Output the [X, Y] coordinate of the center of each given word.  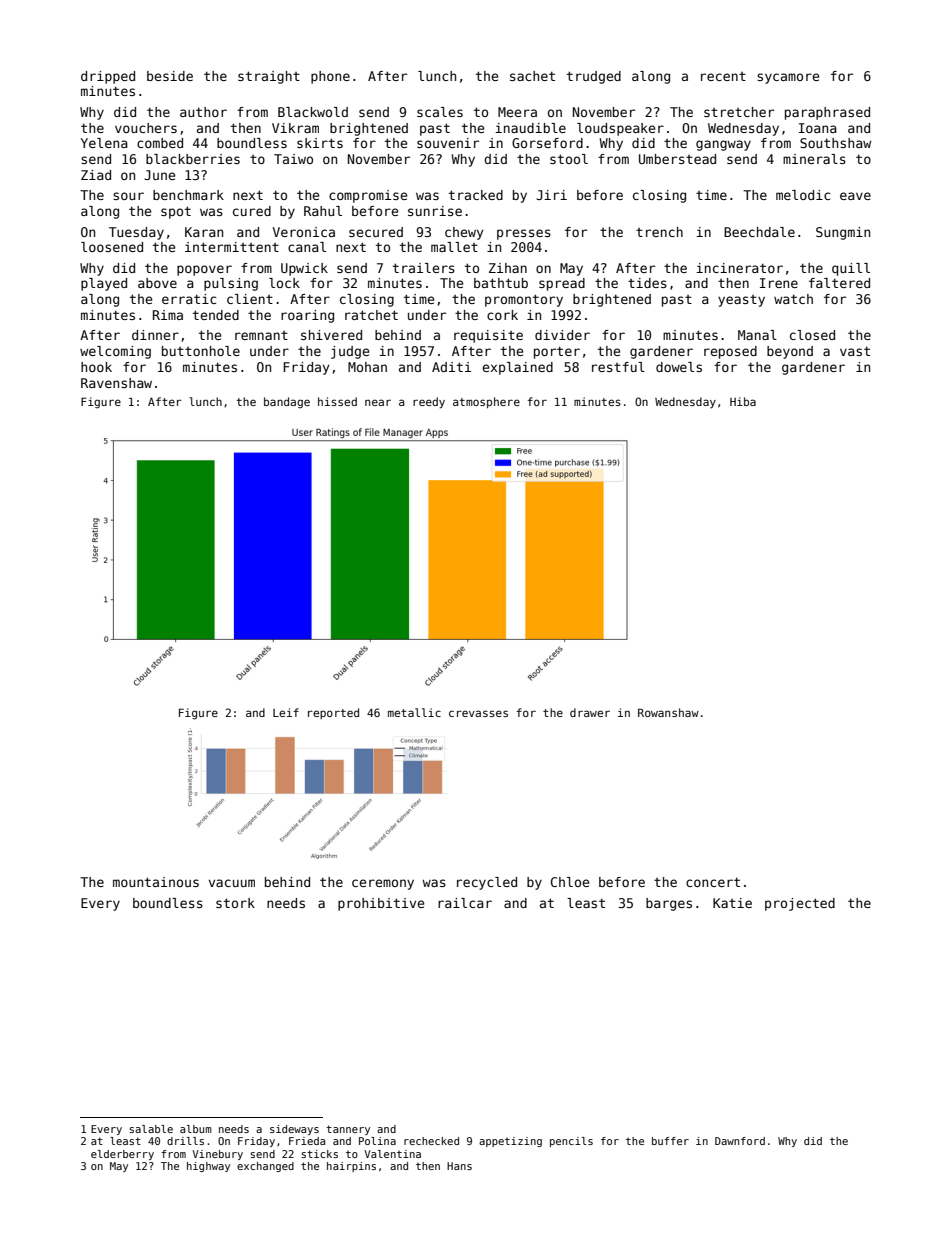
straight [269, 77]
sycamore [788, 78]
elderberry [122, 1155]
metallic [414, 712]
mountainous [156, 882]
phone [330, 77]
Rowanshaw [668, 712]
